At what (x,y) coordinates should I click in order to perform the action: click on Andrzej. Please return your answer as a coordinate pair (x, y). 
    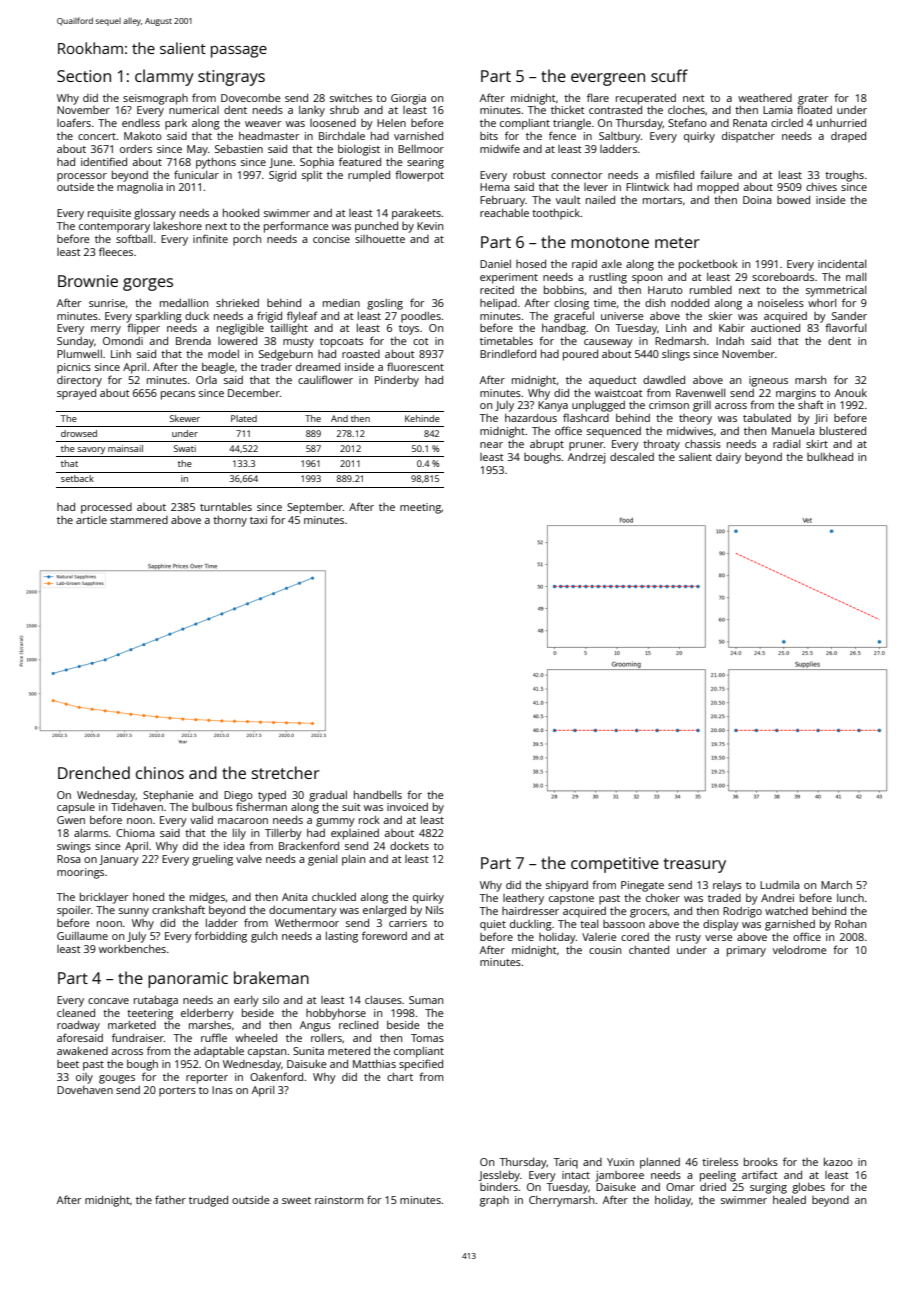
    Looking at the image, I should click on (587, 458).
